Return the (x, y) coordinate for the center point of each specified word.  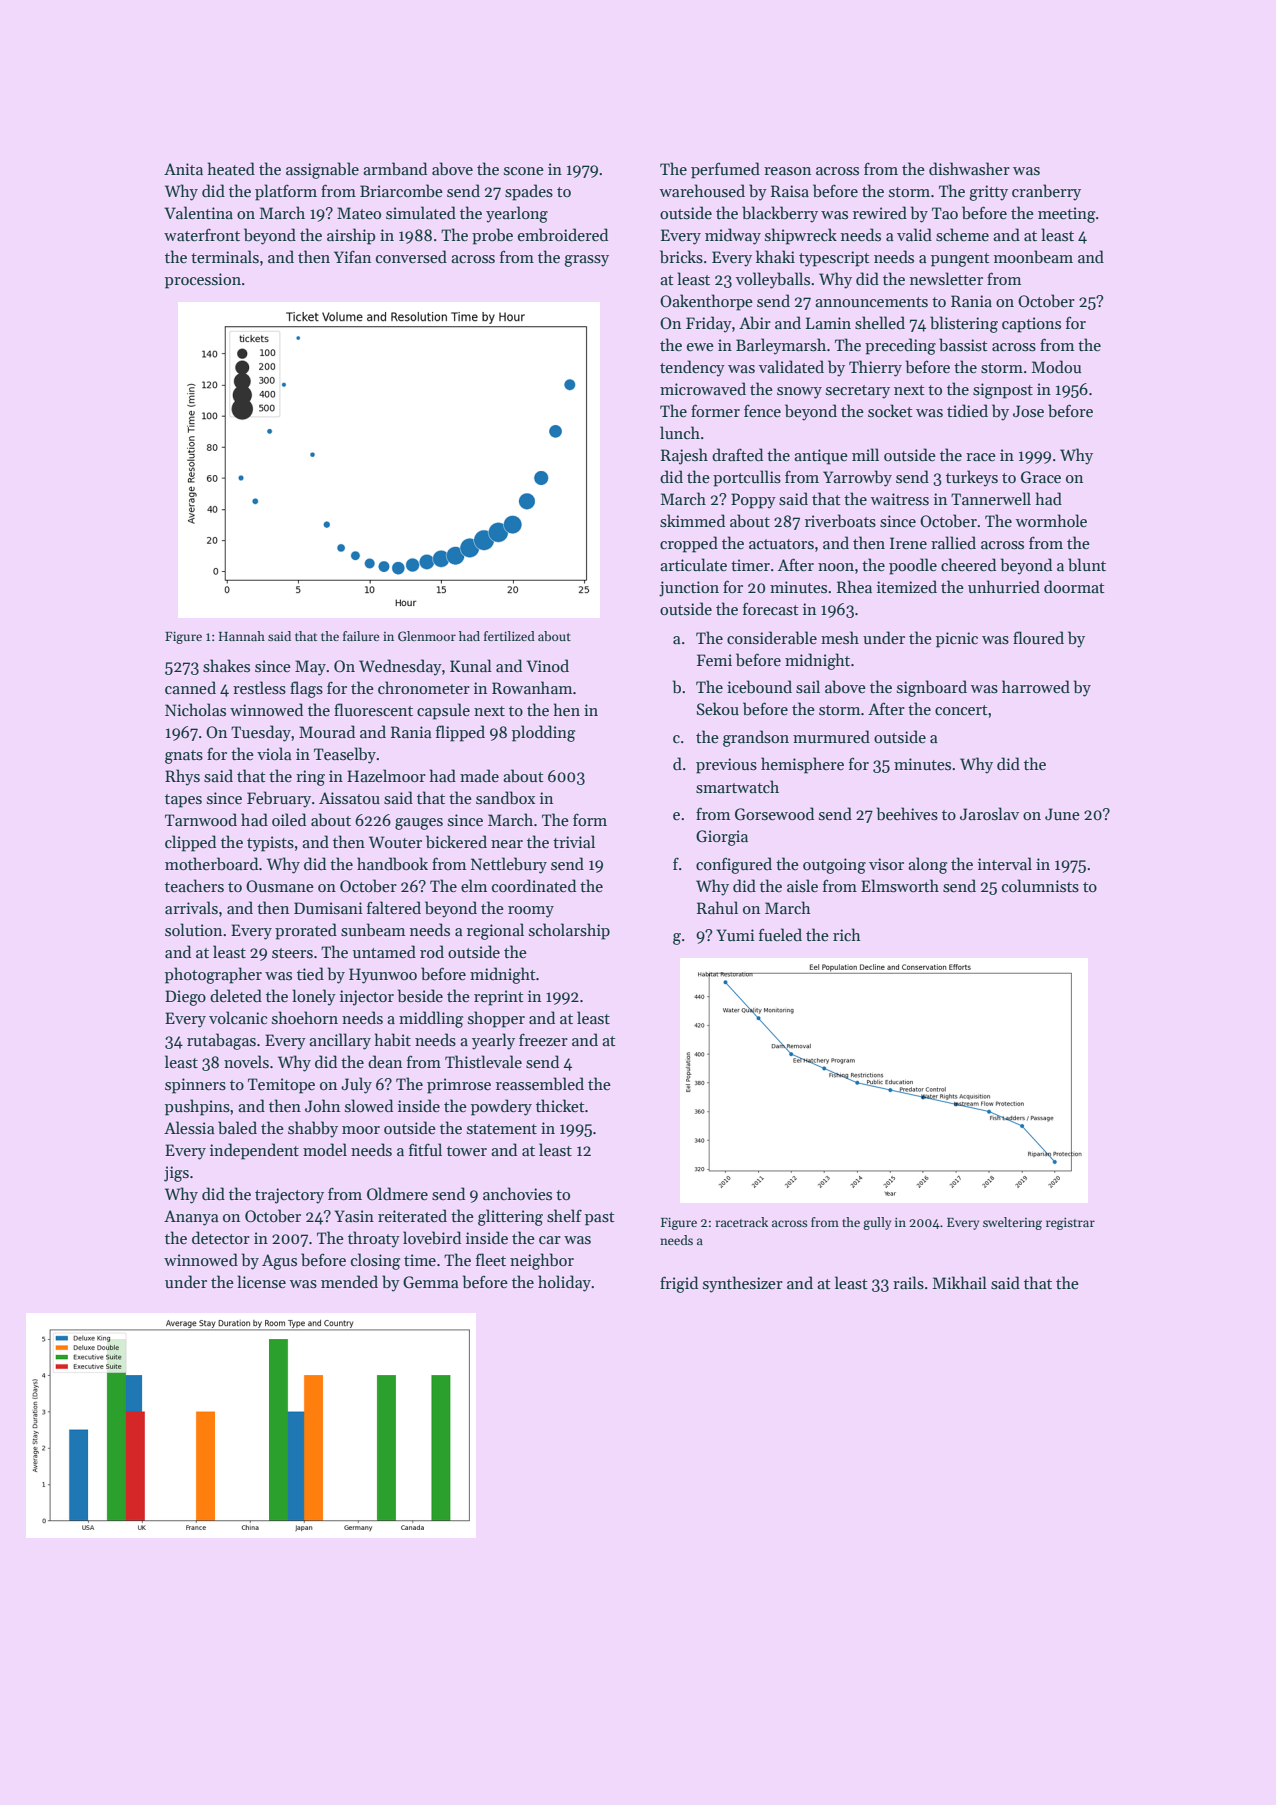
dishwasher (969, 168)
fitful (425, 1149)
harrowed (1036, 686)
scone (524, 171)
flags (306, 689)
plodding (543, 733)
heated (231, 168)
